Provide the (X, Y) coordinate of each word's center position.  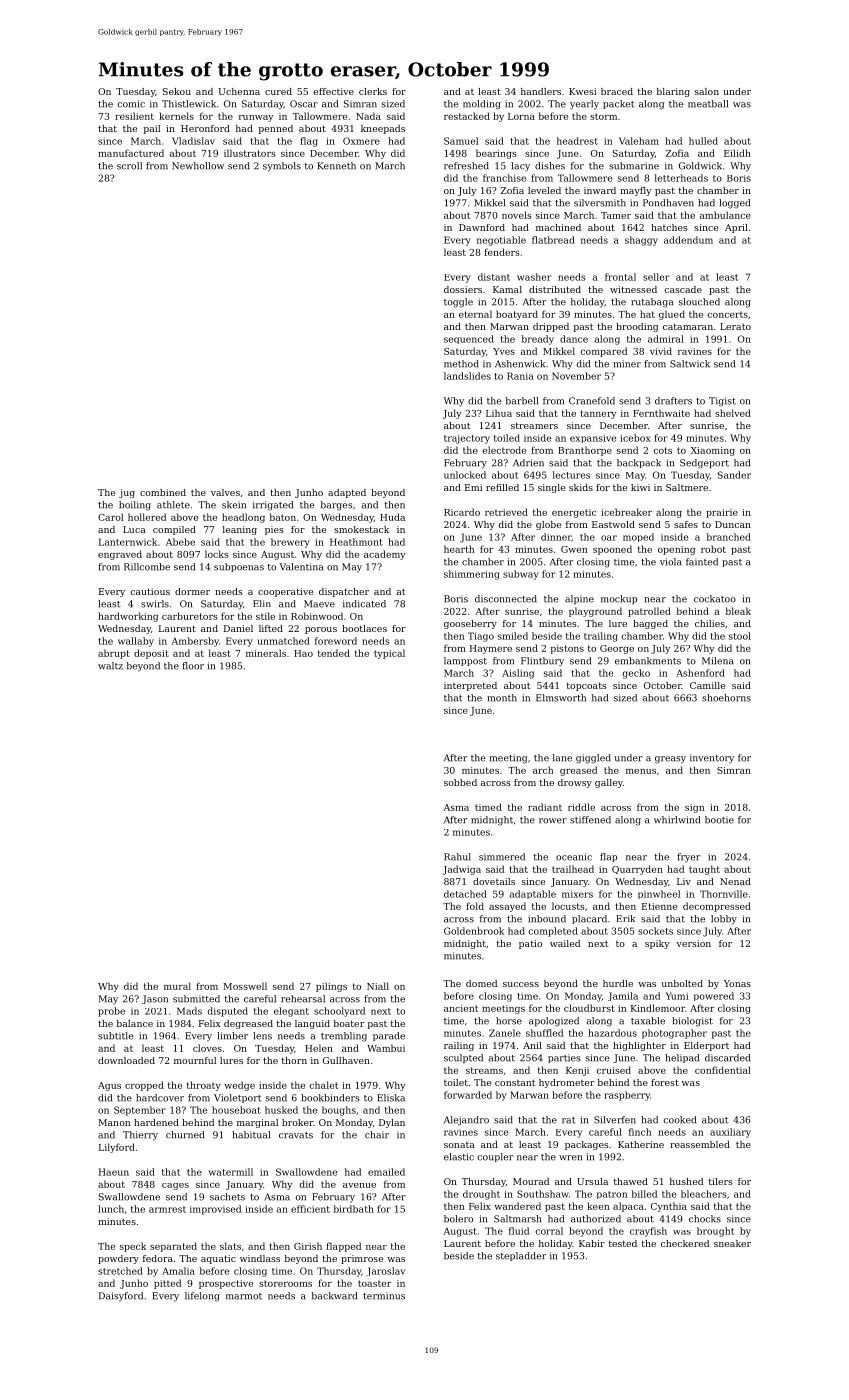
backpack (639, 463)
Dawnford (482, 227)
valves (225, 492)
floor (193, 666)
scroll (129, 166)
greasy (670, 760)
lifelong (202, 1297)
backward (334, 1296)
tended (334, 653)
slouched (699, 302)
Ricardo (462, 512)
